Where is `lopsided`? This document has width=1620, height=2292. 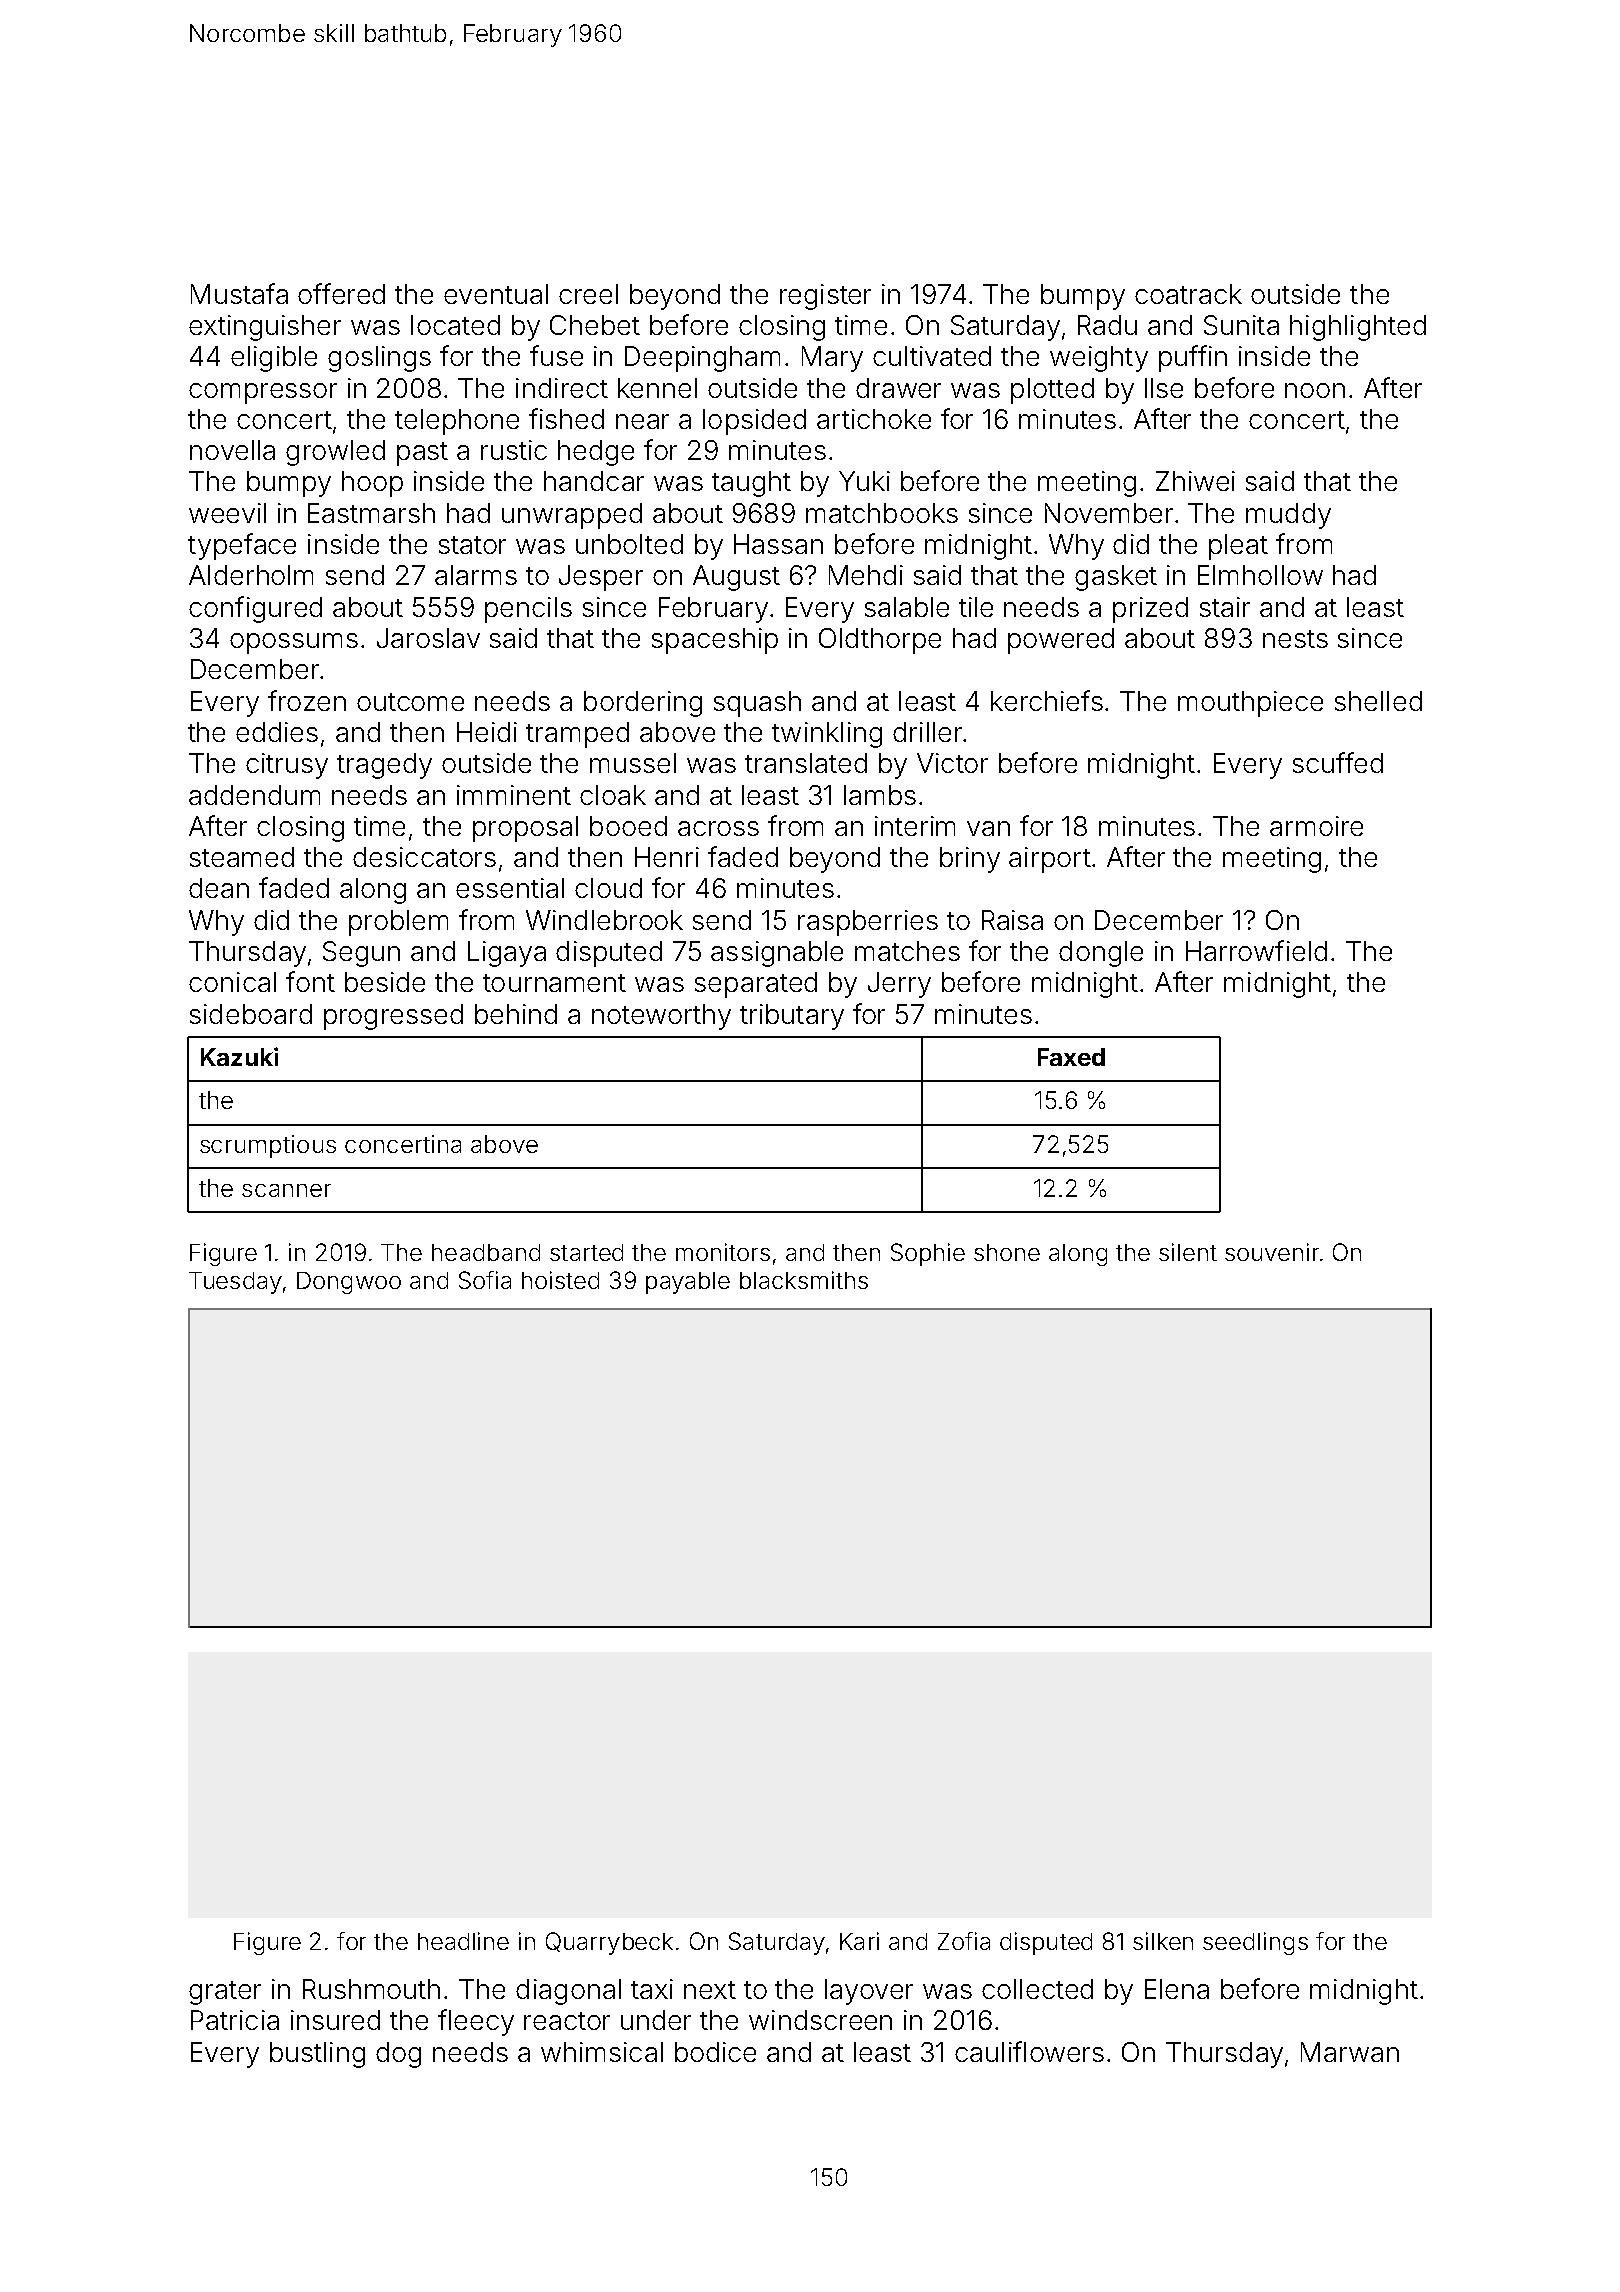
lopsided is located at coordinates (754, 422).
